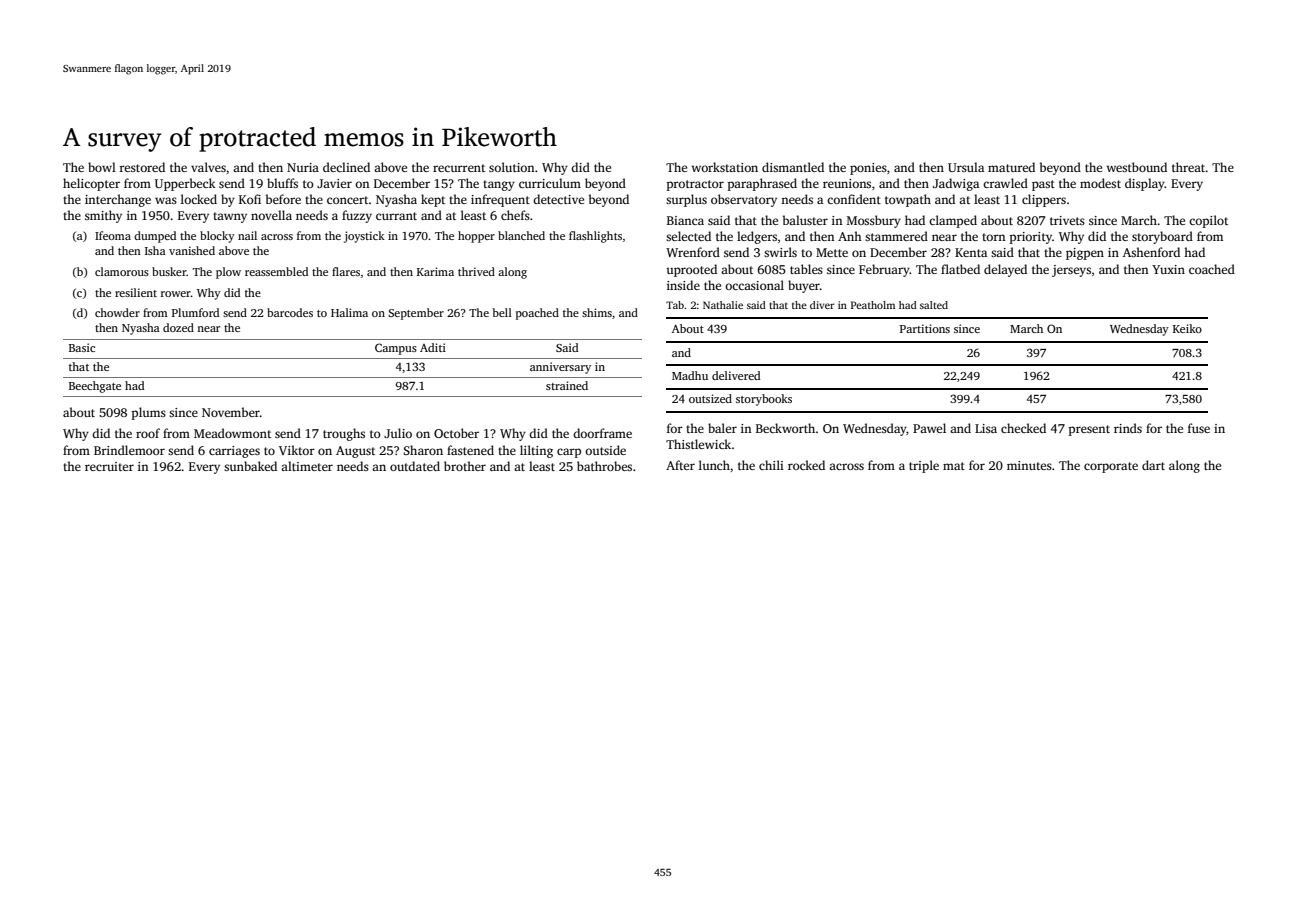 This screenshot has width=1308, height=924. I want to click on Keiko, so click(1187, 328).
